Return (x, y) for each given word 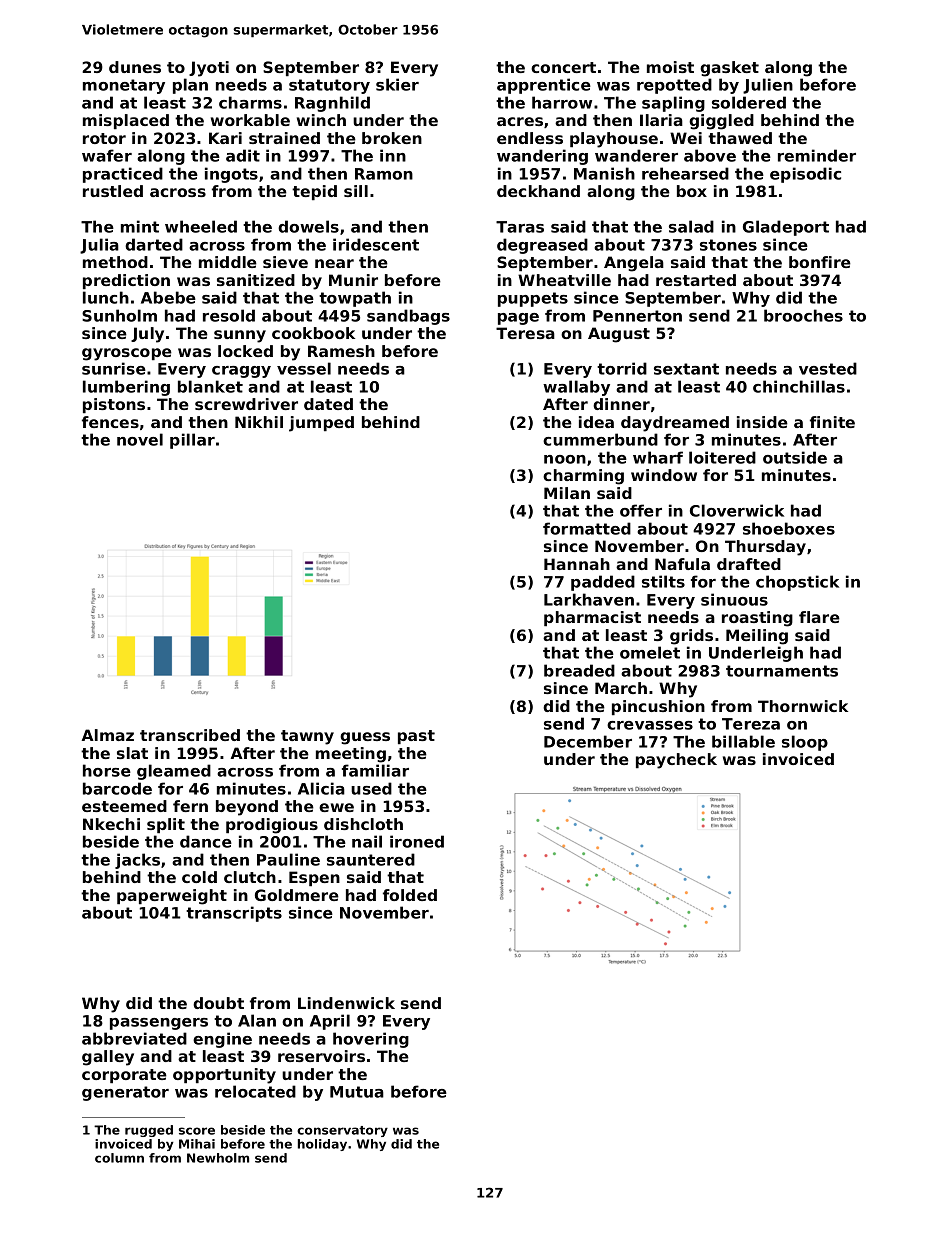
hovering (371, 1040)
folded (410, 895)
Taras (520, 227)
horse (107, 770)
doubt (218, 1003)
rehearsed (685, 173)
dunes (135, 67)
